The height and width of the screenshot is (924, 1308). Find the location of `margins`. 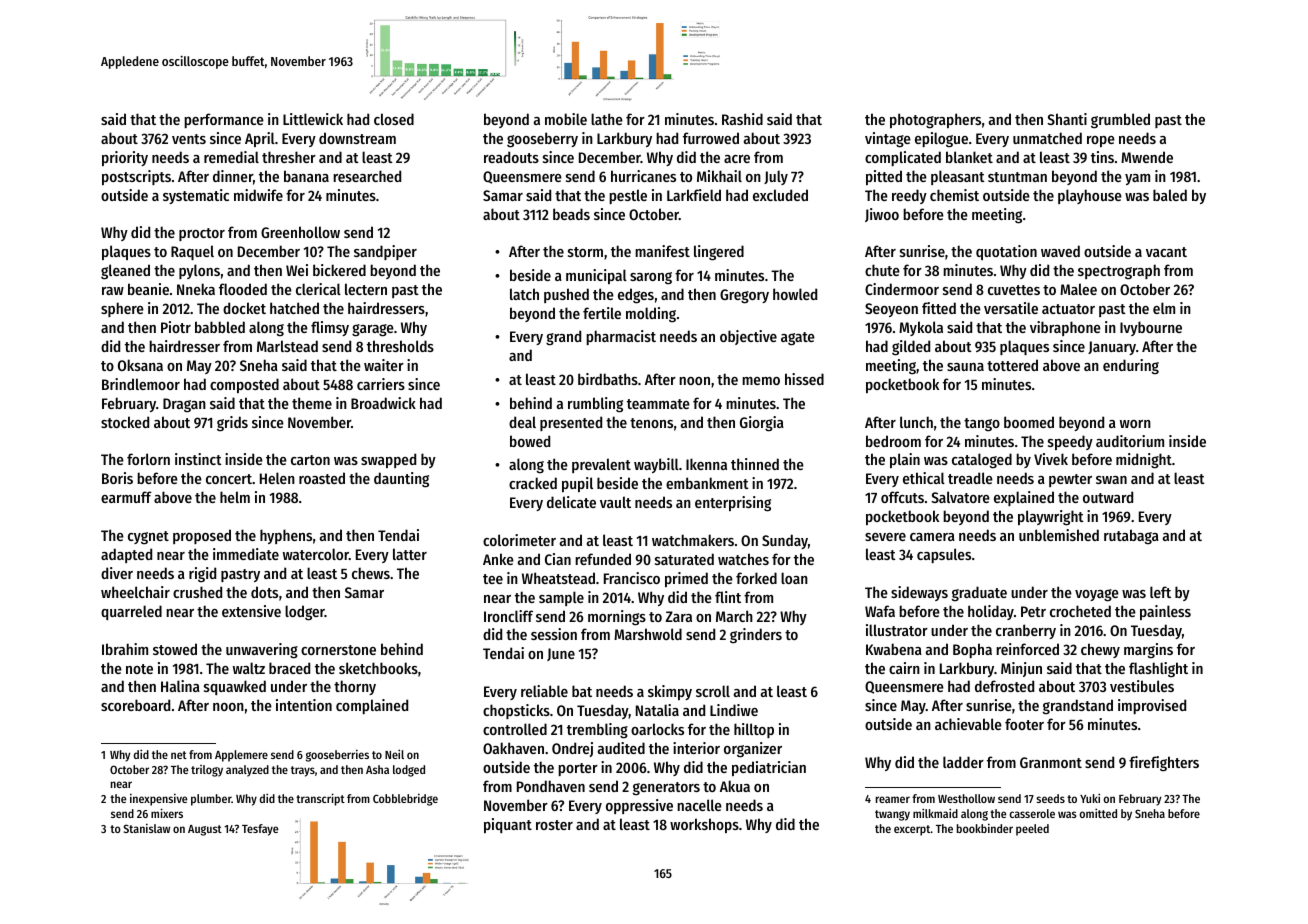

margins is located at coordinates (1148, 651).
